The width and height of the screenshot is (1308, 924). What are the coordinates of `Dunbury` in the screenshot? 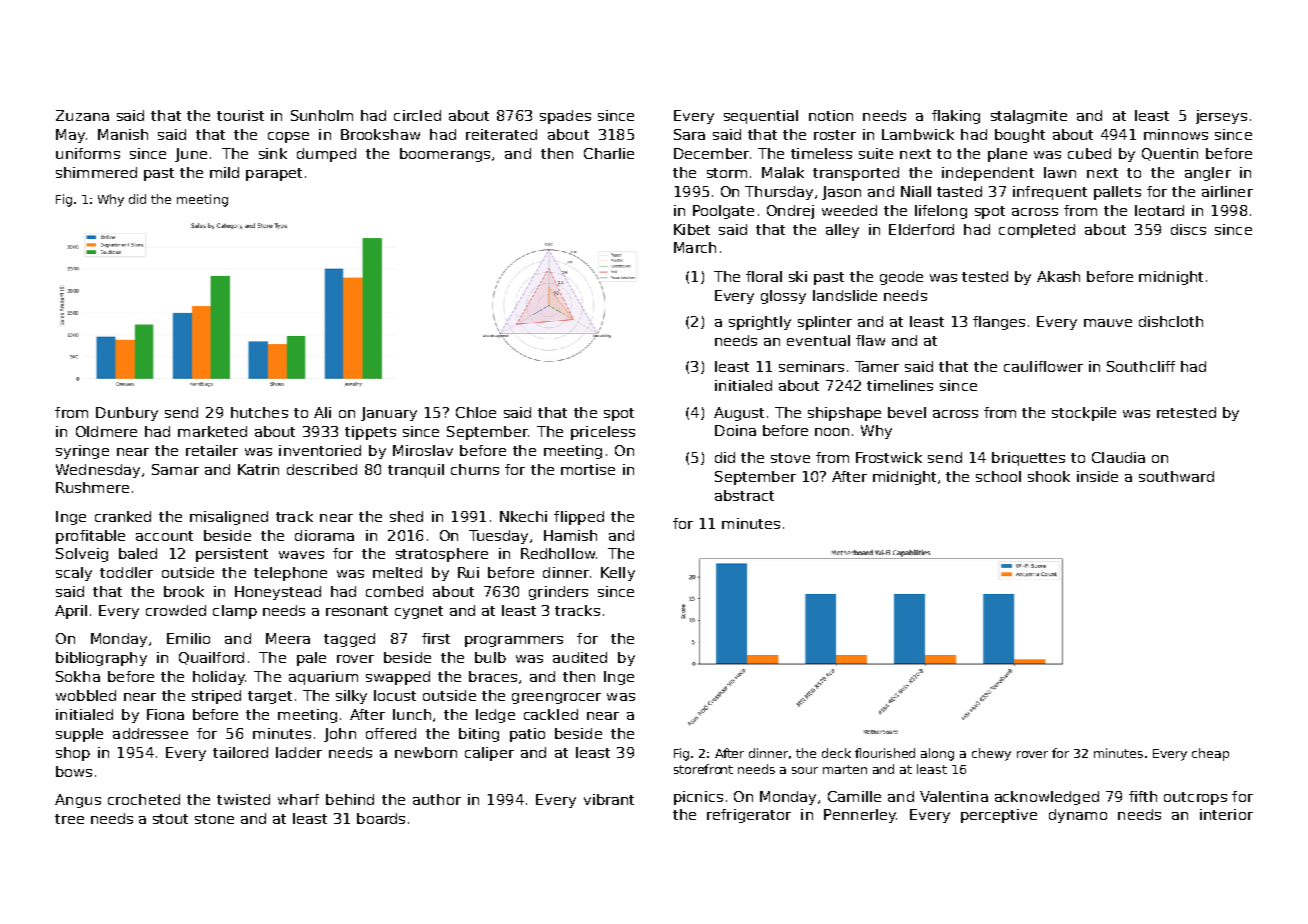 It's located at (127, 414).
